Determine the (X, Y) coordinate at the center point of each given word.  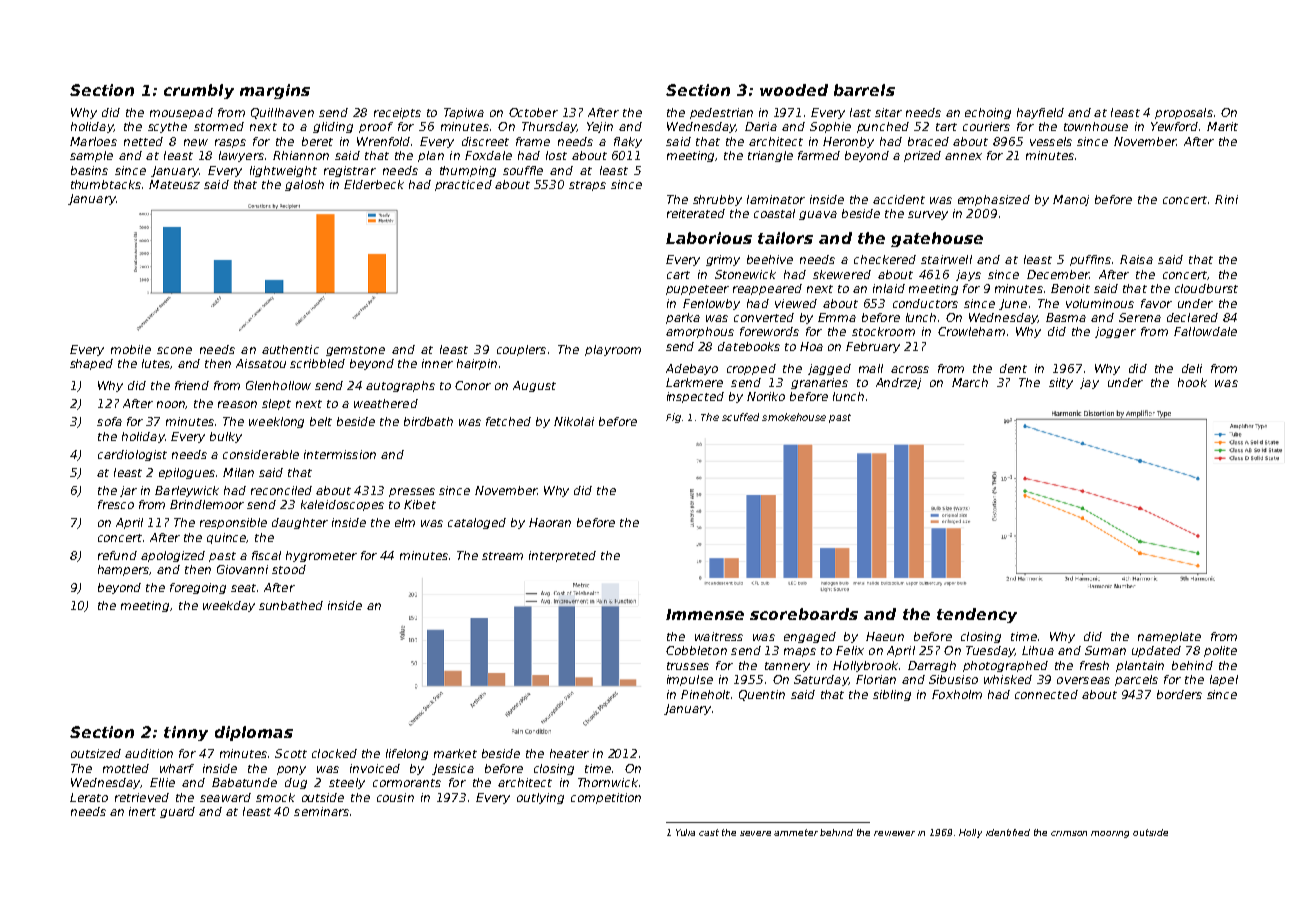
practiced (463, 185)
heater (569, 753)
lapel (1224, 680)
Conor (473, 385)
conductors (925, 303)
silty (1061, 383)
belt (321, 421)
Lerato (89, 797)
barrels (864, 90)
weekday (229, 606)
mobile (131, 349)
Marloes (93, 141)
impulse (690, 680)
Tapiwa (464, 113)
